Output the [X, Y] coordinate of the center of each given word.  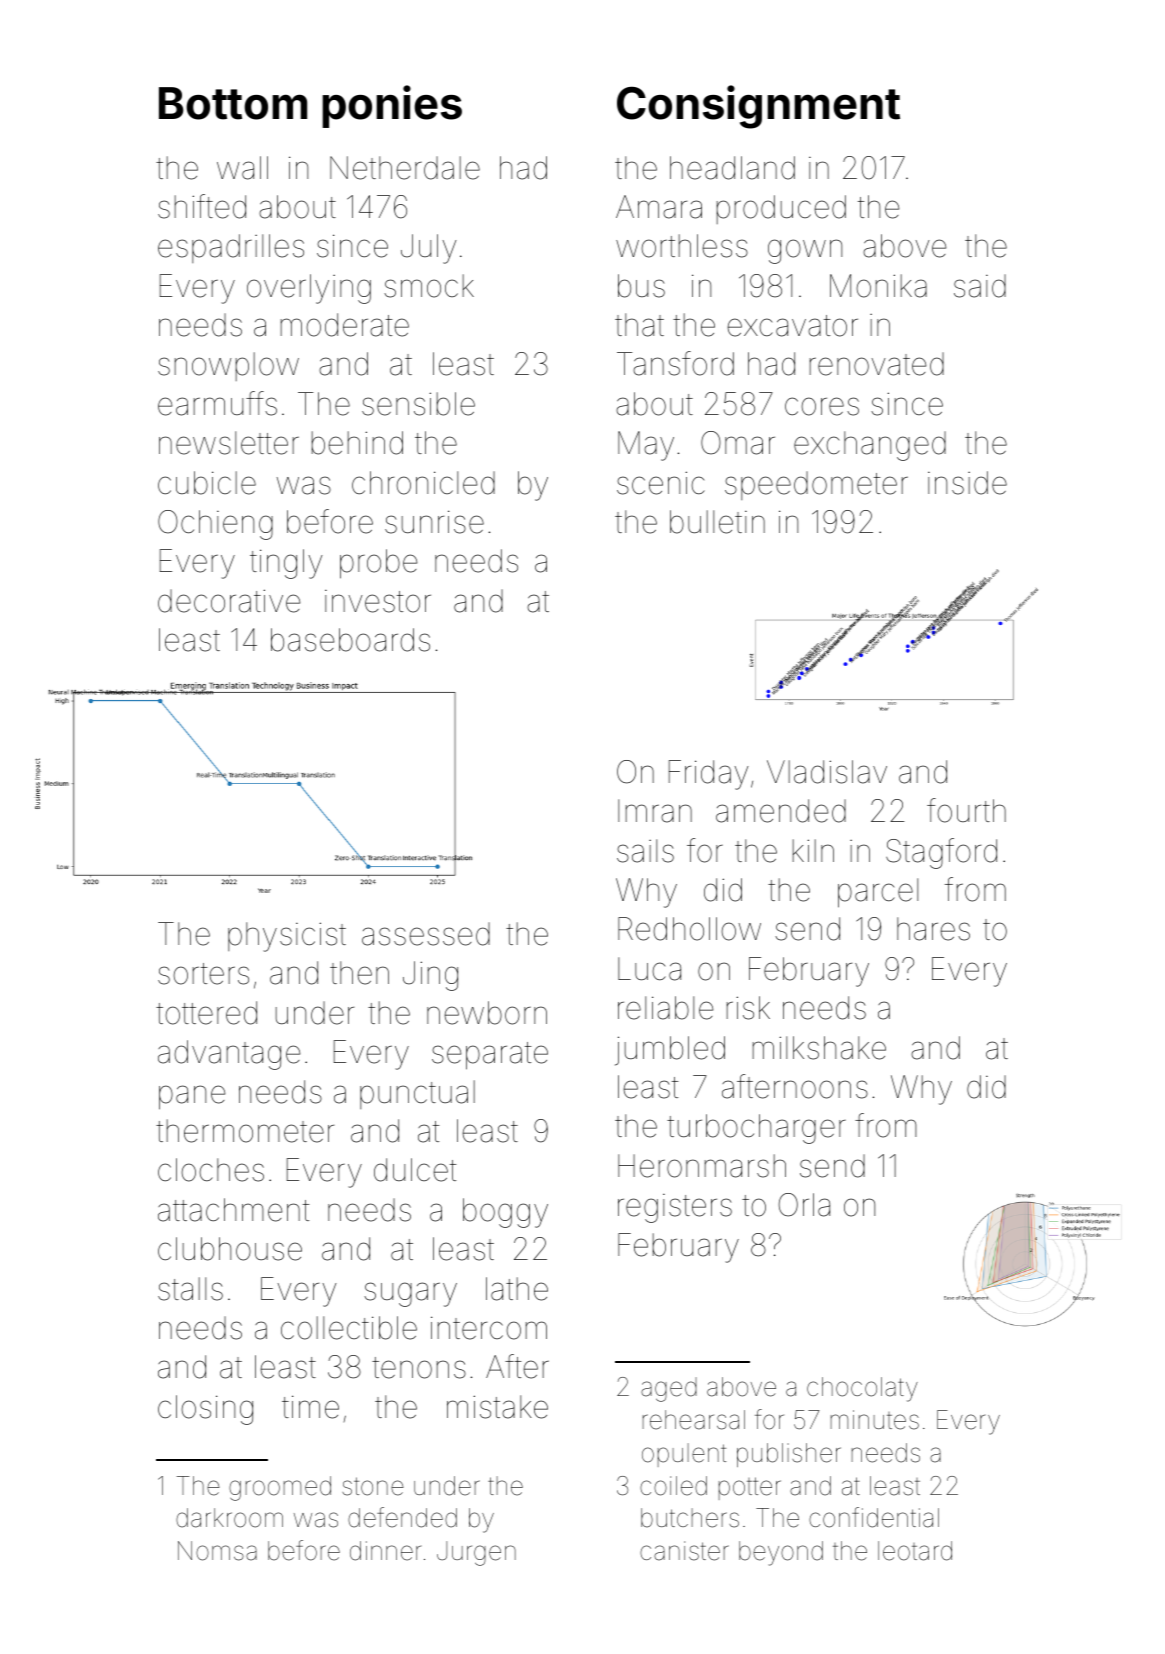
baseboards [350, 640]
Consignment [758, 107]
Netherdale [405, 168]
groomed [280, 1488]
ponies [392, 106]
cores [822, 406]
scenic [661, 483]
